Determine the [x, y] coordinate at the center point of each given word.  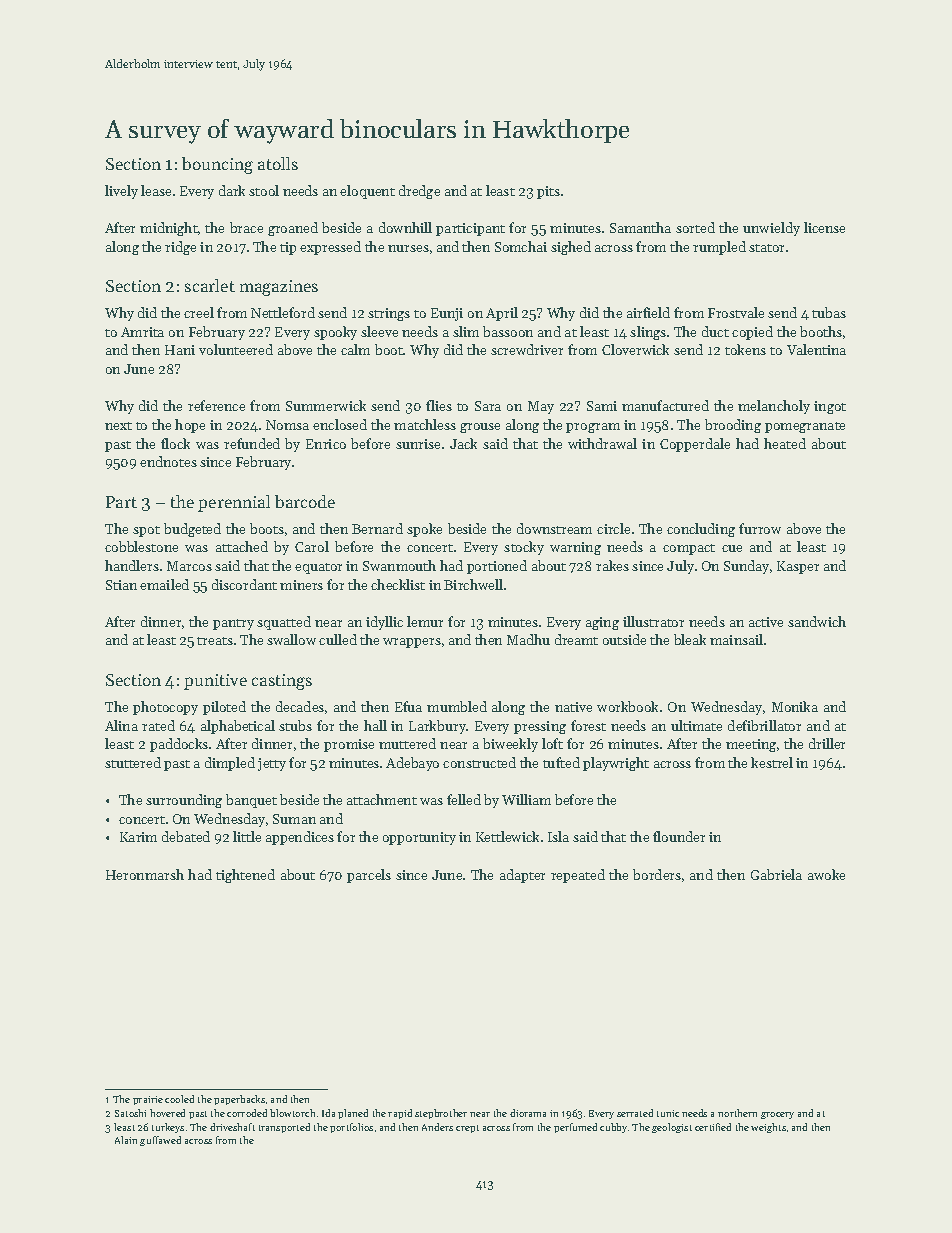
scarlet [210, 285]
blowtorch [292, 1113]
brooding [733, 426]
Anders [437, 1127]
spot [146, 531]
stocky [524, 548]
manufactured [665, 405]
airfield [648, 312]
